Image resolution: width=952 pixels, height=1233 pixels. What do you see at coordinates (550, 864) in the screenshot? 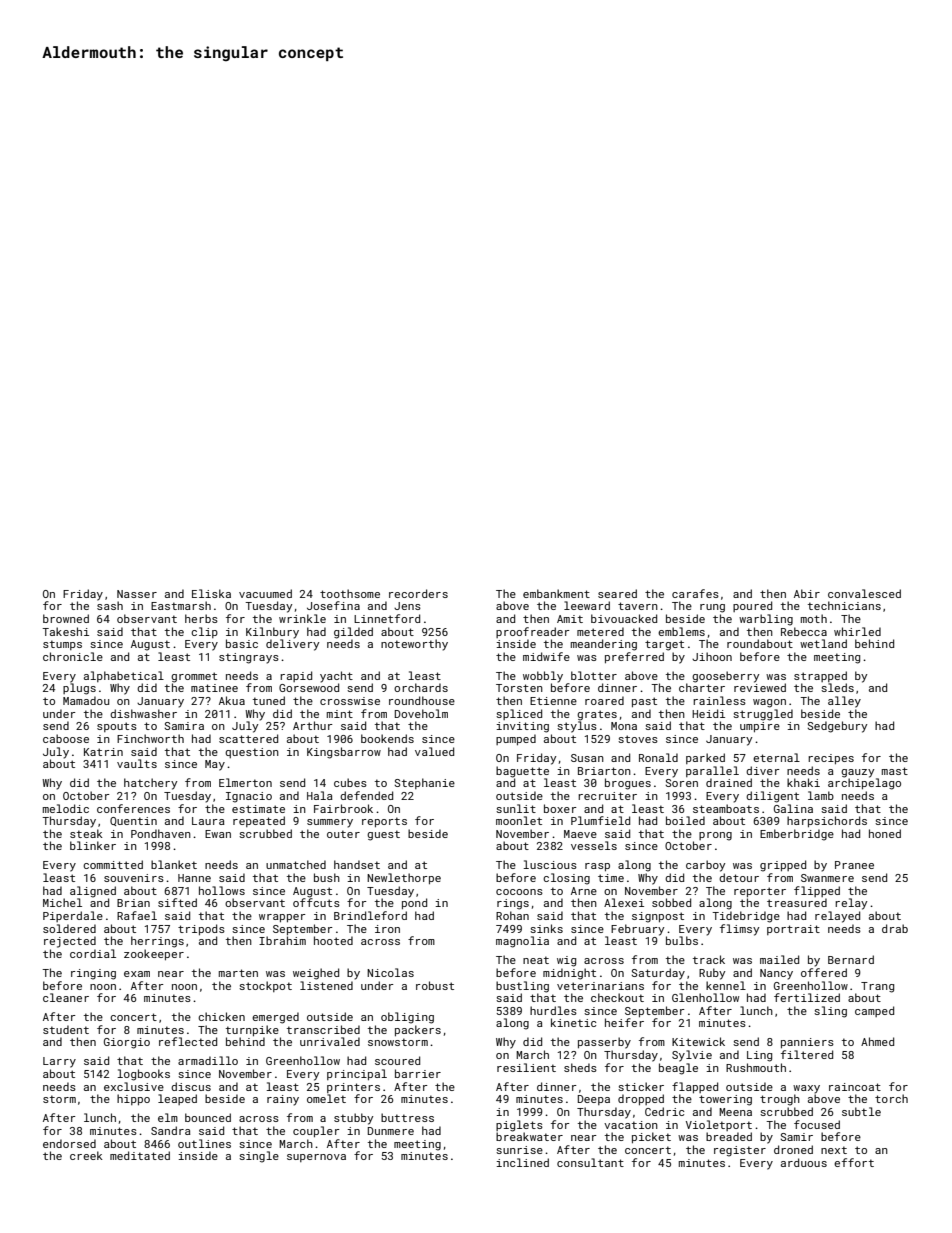
I see `luscious` at bounding box center [550, 864].
